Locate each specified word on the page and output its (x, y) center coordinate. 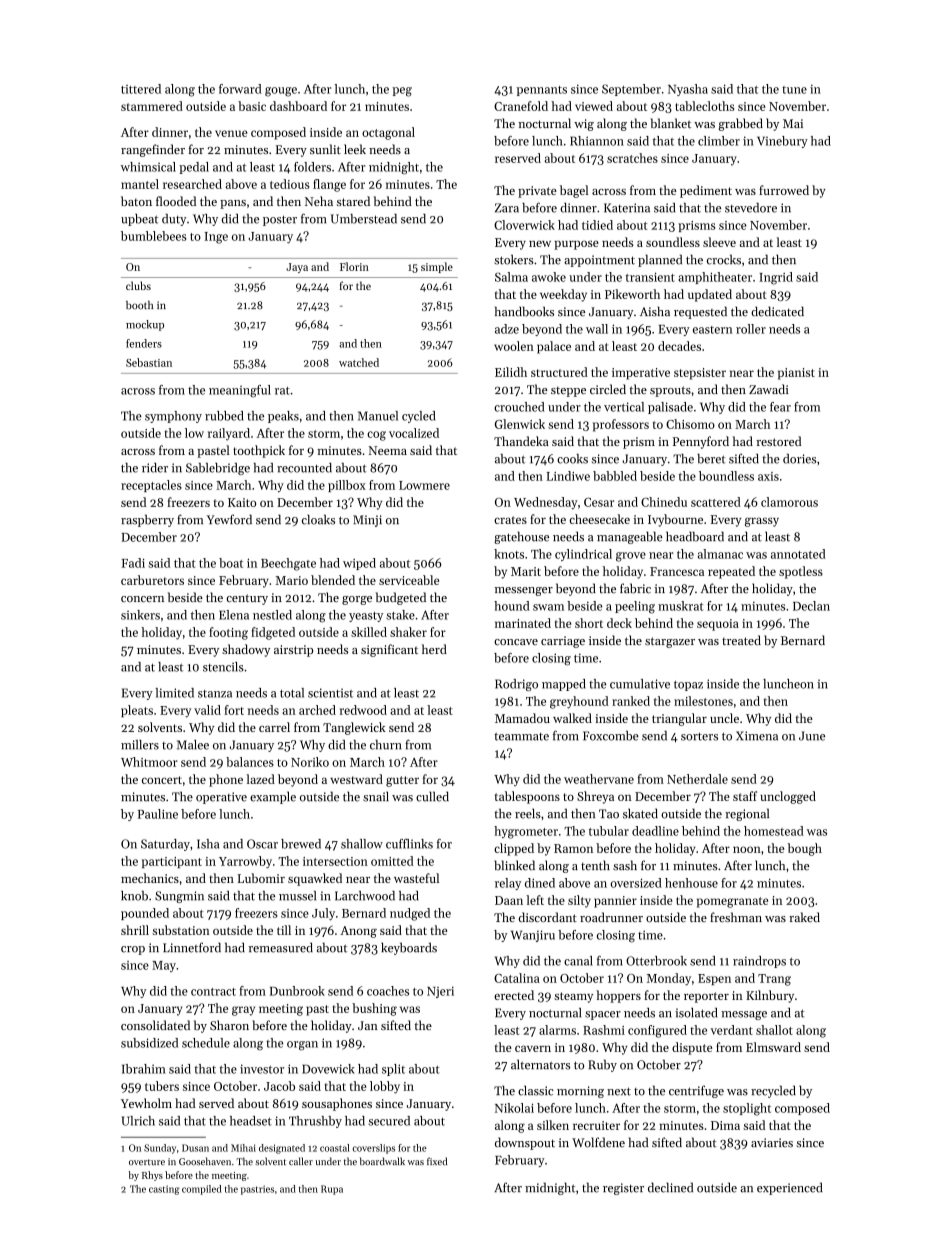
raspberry (147, 520)
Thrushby (315, 1122)
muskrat (681, 606)
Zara (507, 208)
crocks (724, 259)
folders (312, 167)
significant (389, 650)
